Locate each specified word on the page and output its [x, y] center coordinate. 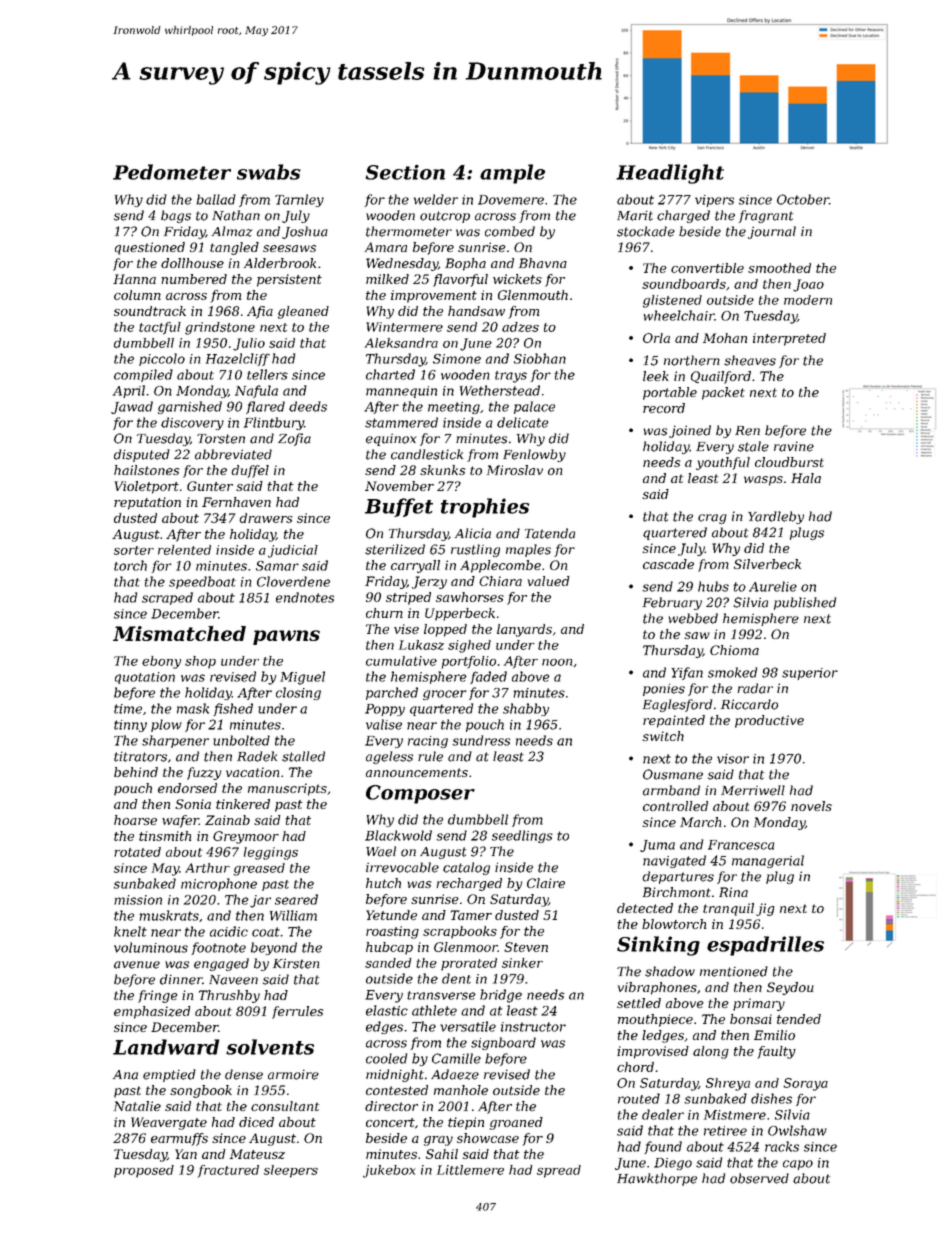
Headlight [670, 174]
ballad [216, 199]
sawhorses [470, 597]
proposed [144, 1171]
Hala [806, 478]
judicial [293, 551]
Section [405, 172]
